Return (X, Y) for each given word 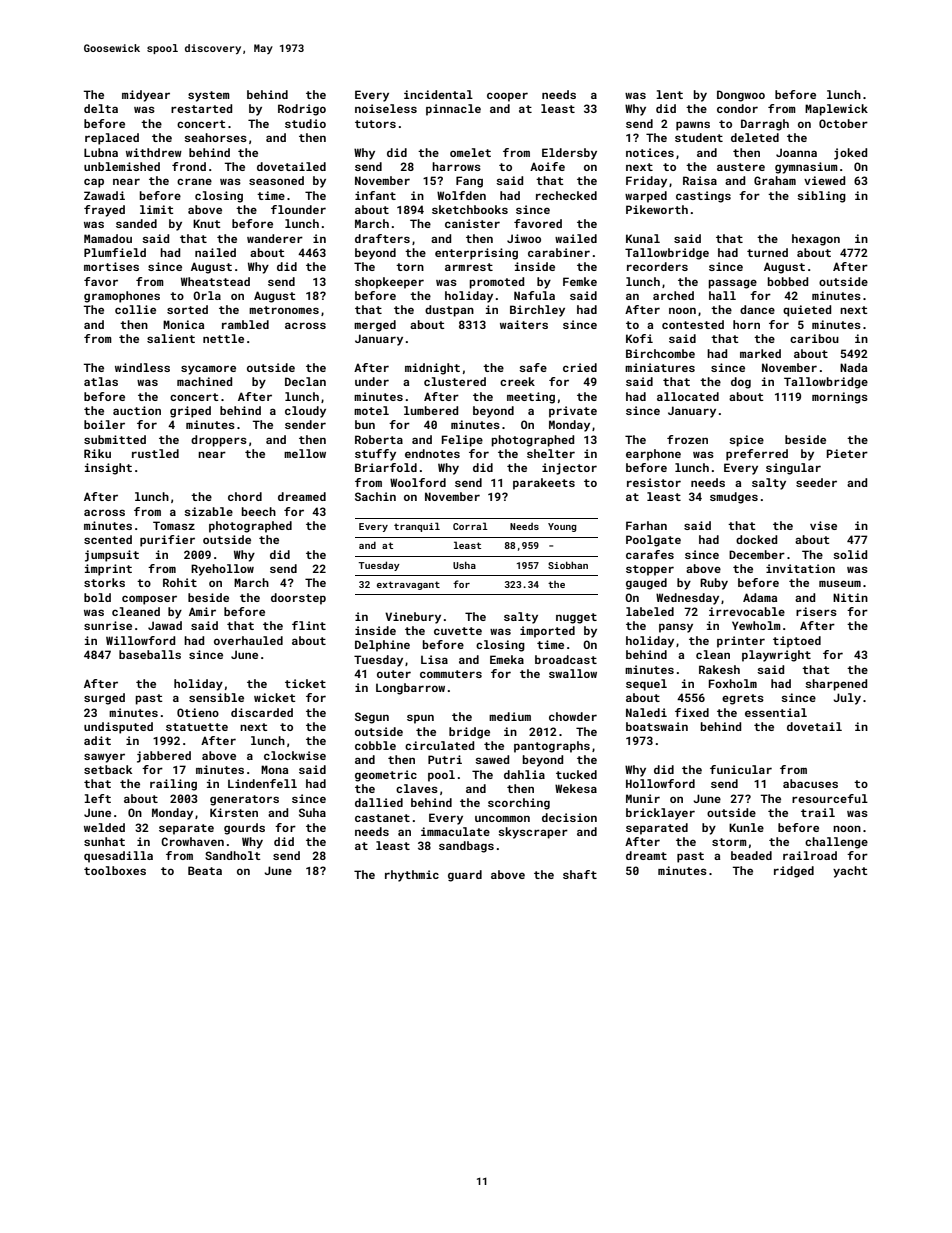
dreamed (302, 496)
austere (741, 167)
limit (157, 209)
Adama (760, 597)
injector (569, 469)
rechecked (566, 195)
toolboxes (115, 870)
